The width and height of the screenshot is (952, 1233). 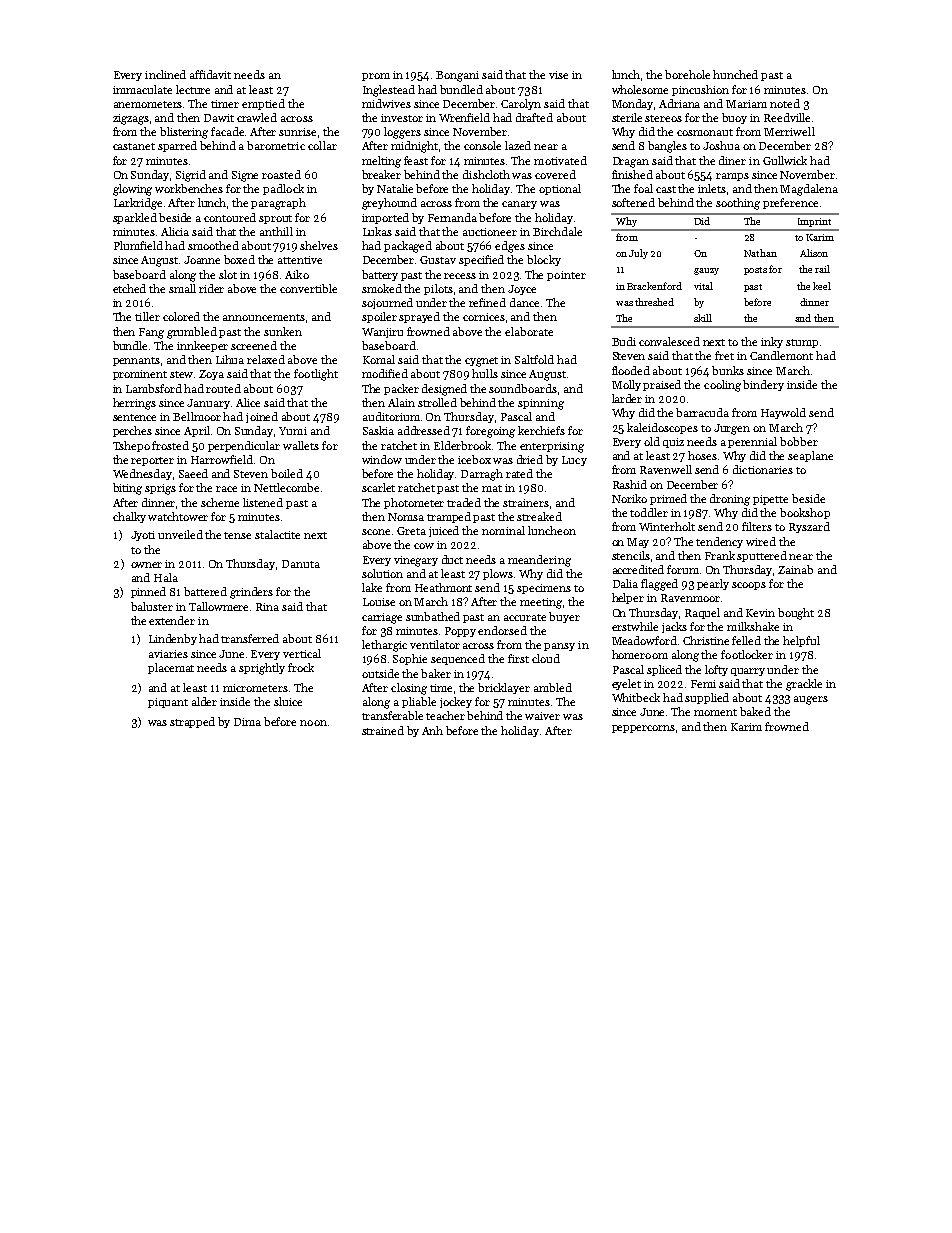 What do you see at coordinates (687, 74) in the screenshot?
I see `borehole` at bounding box center [687, 74].
